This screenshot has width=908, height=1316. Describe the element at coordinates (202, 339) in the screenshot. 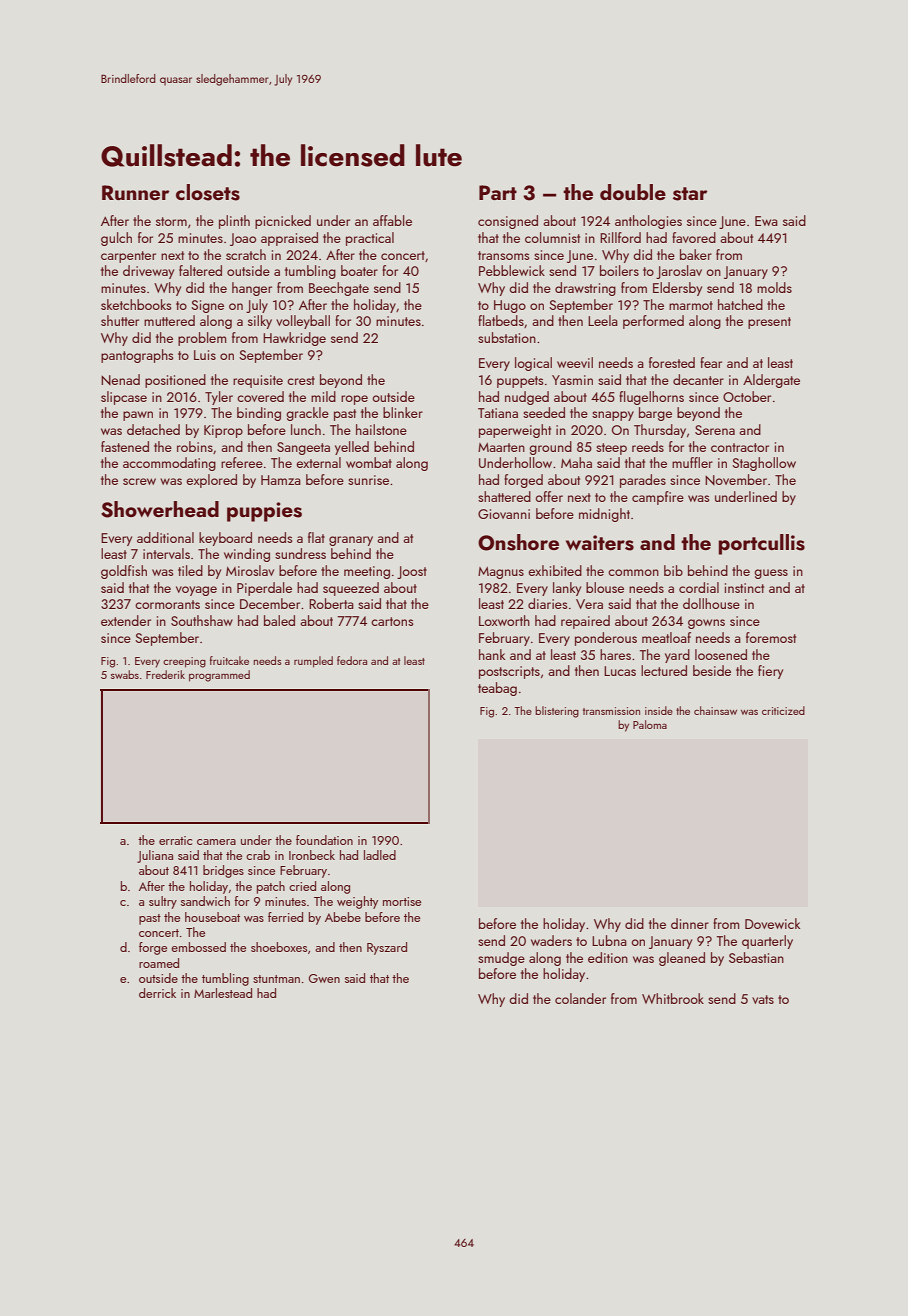

I see `problem` at that location.
